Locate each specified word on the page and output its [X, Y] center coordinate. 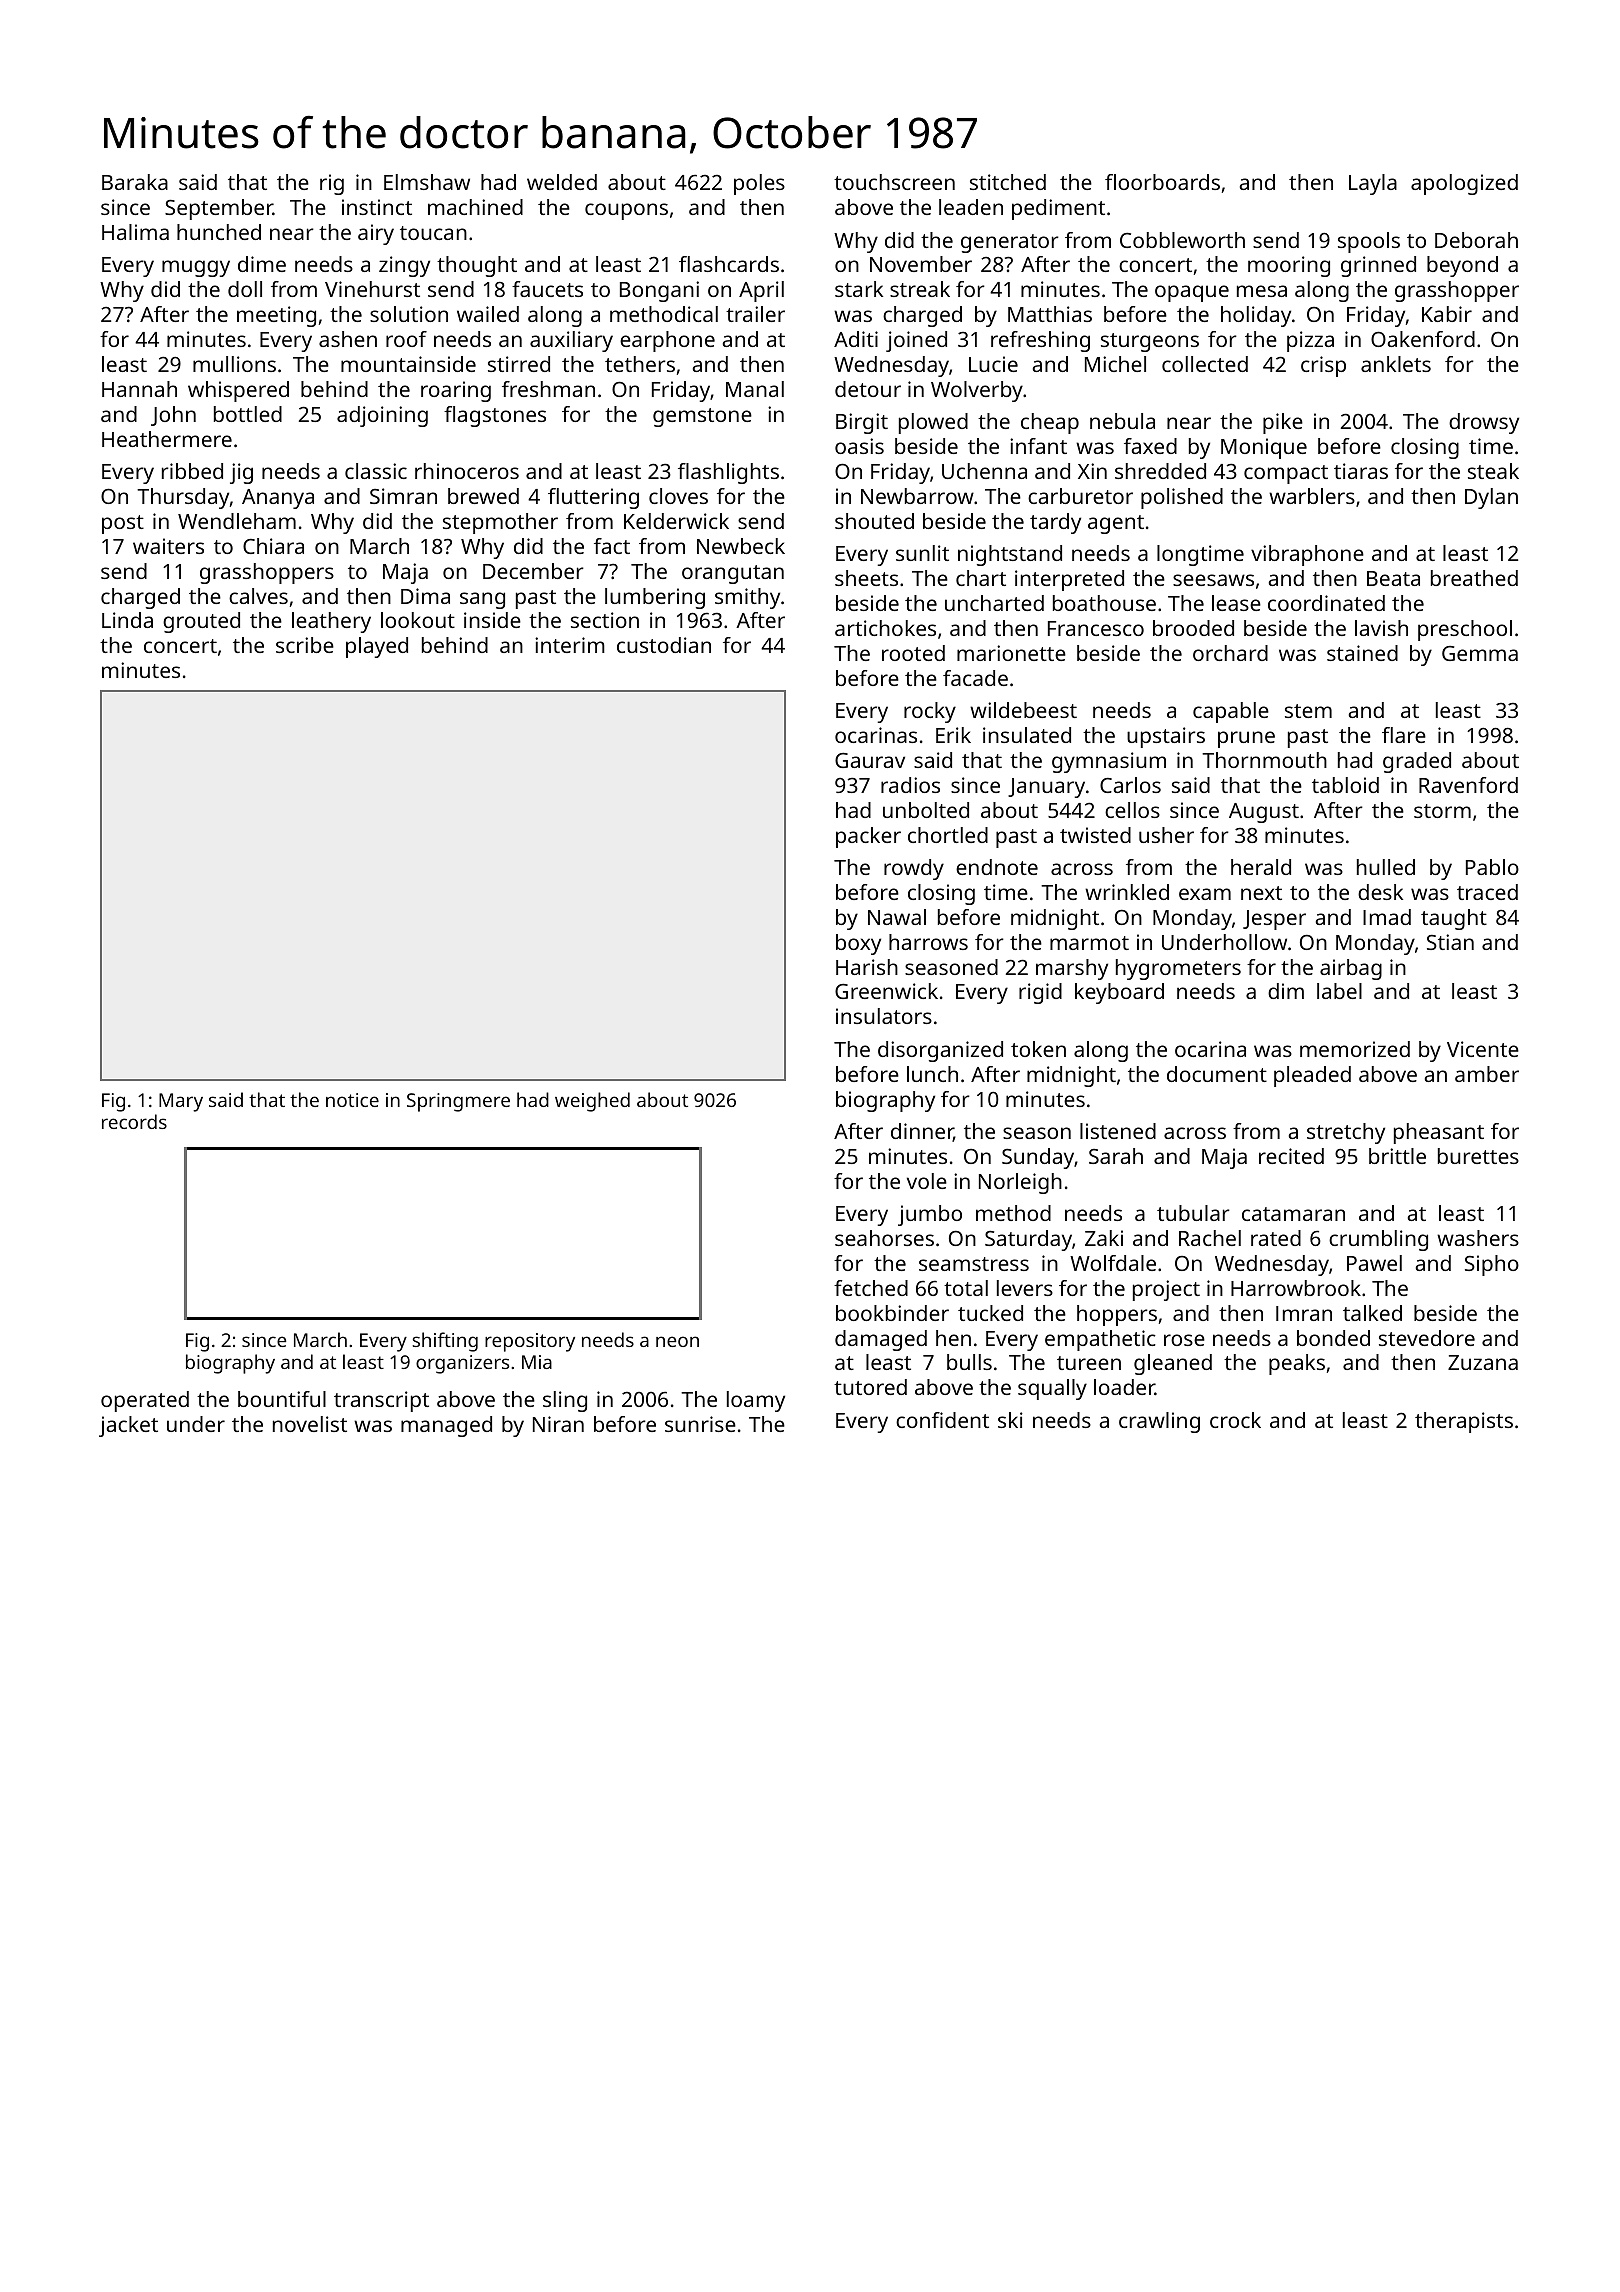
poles [759, 184]
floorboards [1162, 182]
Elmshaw [427, 182]
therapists [1464, 1422]
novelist [310, 1424]
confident [942, 1420]
